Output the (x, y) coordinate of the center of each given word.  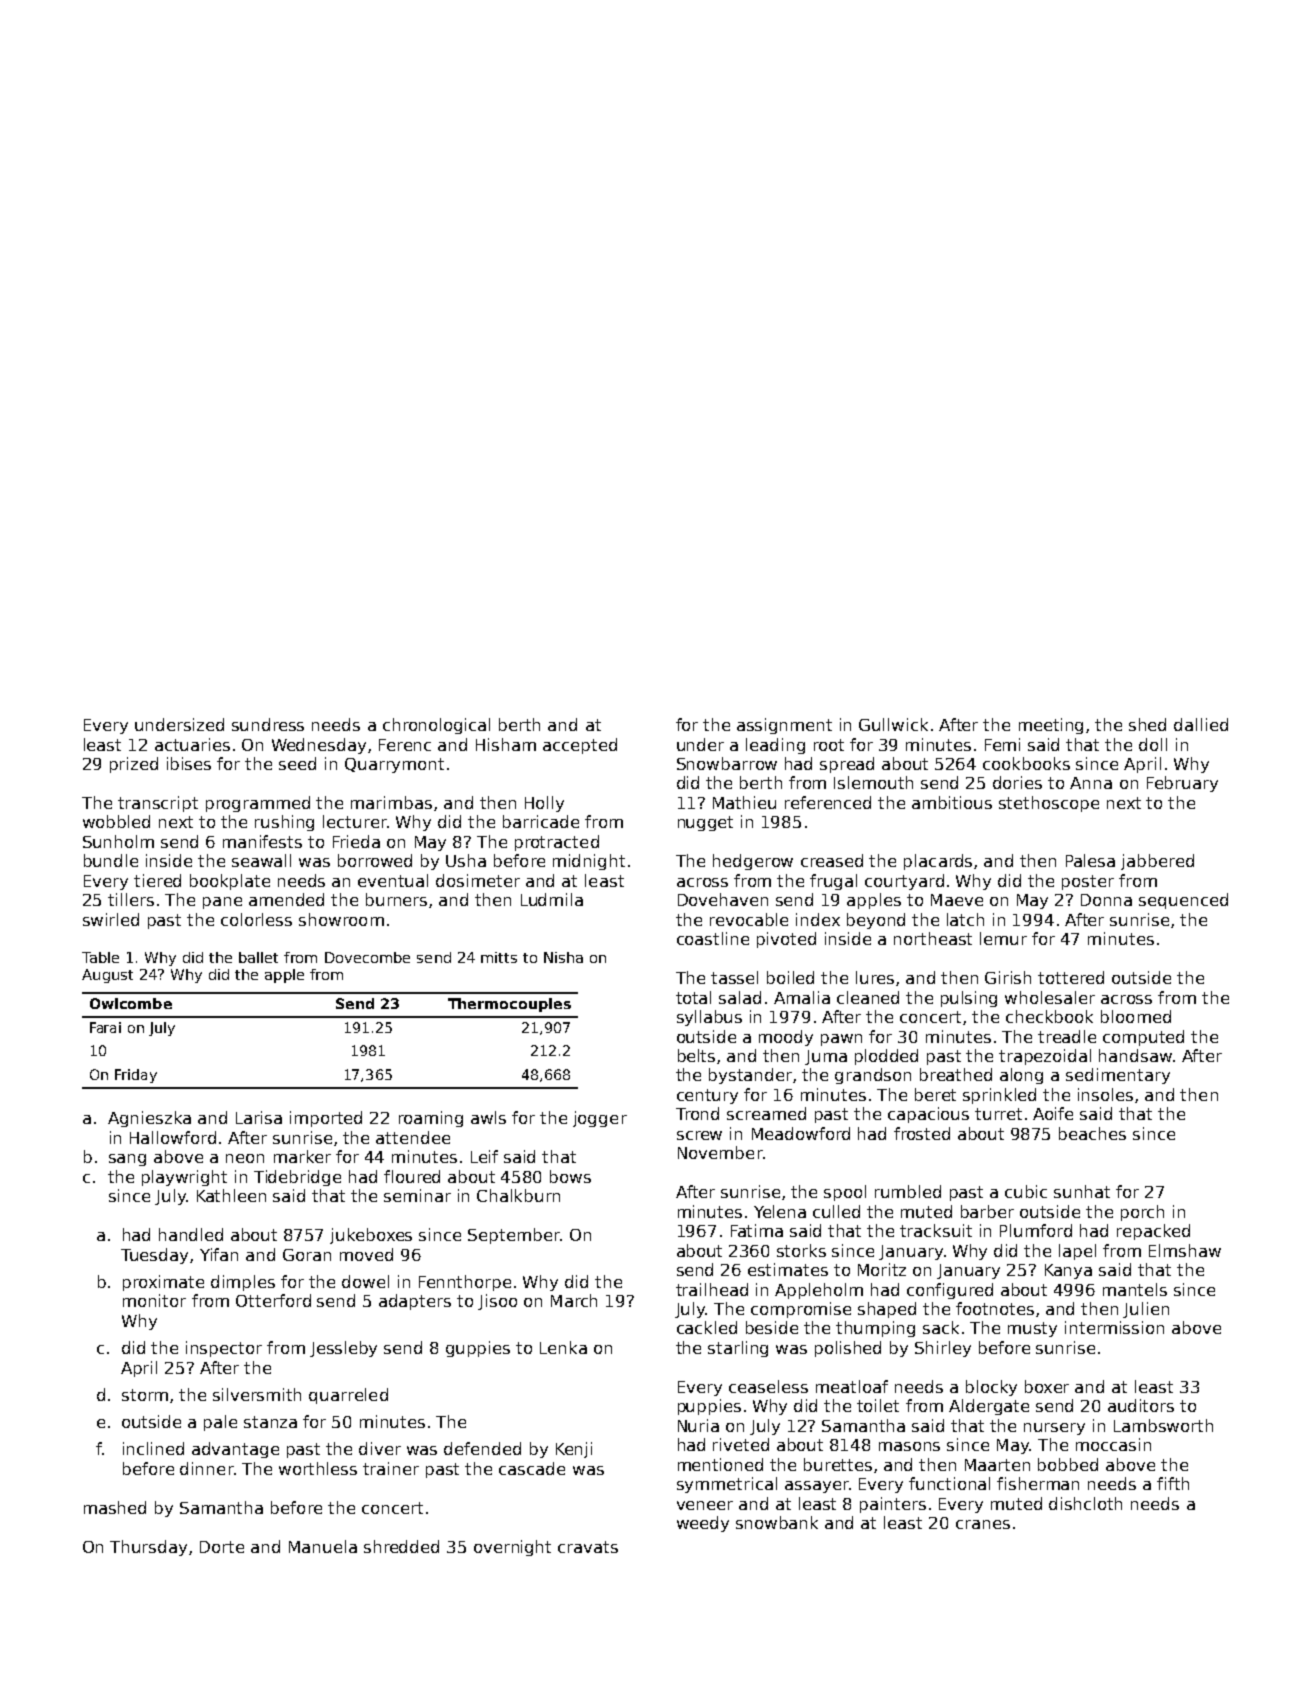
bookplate (230, 882)
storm (145, 1395)
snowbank (777, 1522)
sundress (268, 724)
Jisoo (497, 1302)
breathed (956, 1074)
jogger (600, 1119)
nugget (705, 823)
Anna (1091, 783)
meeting (1051, 726)
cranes (983, 1524)
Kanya (1068, 1271)
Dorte (222, 1547)
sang (127, 1160)
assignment (784, 726)
